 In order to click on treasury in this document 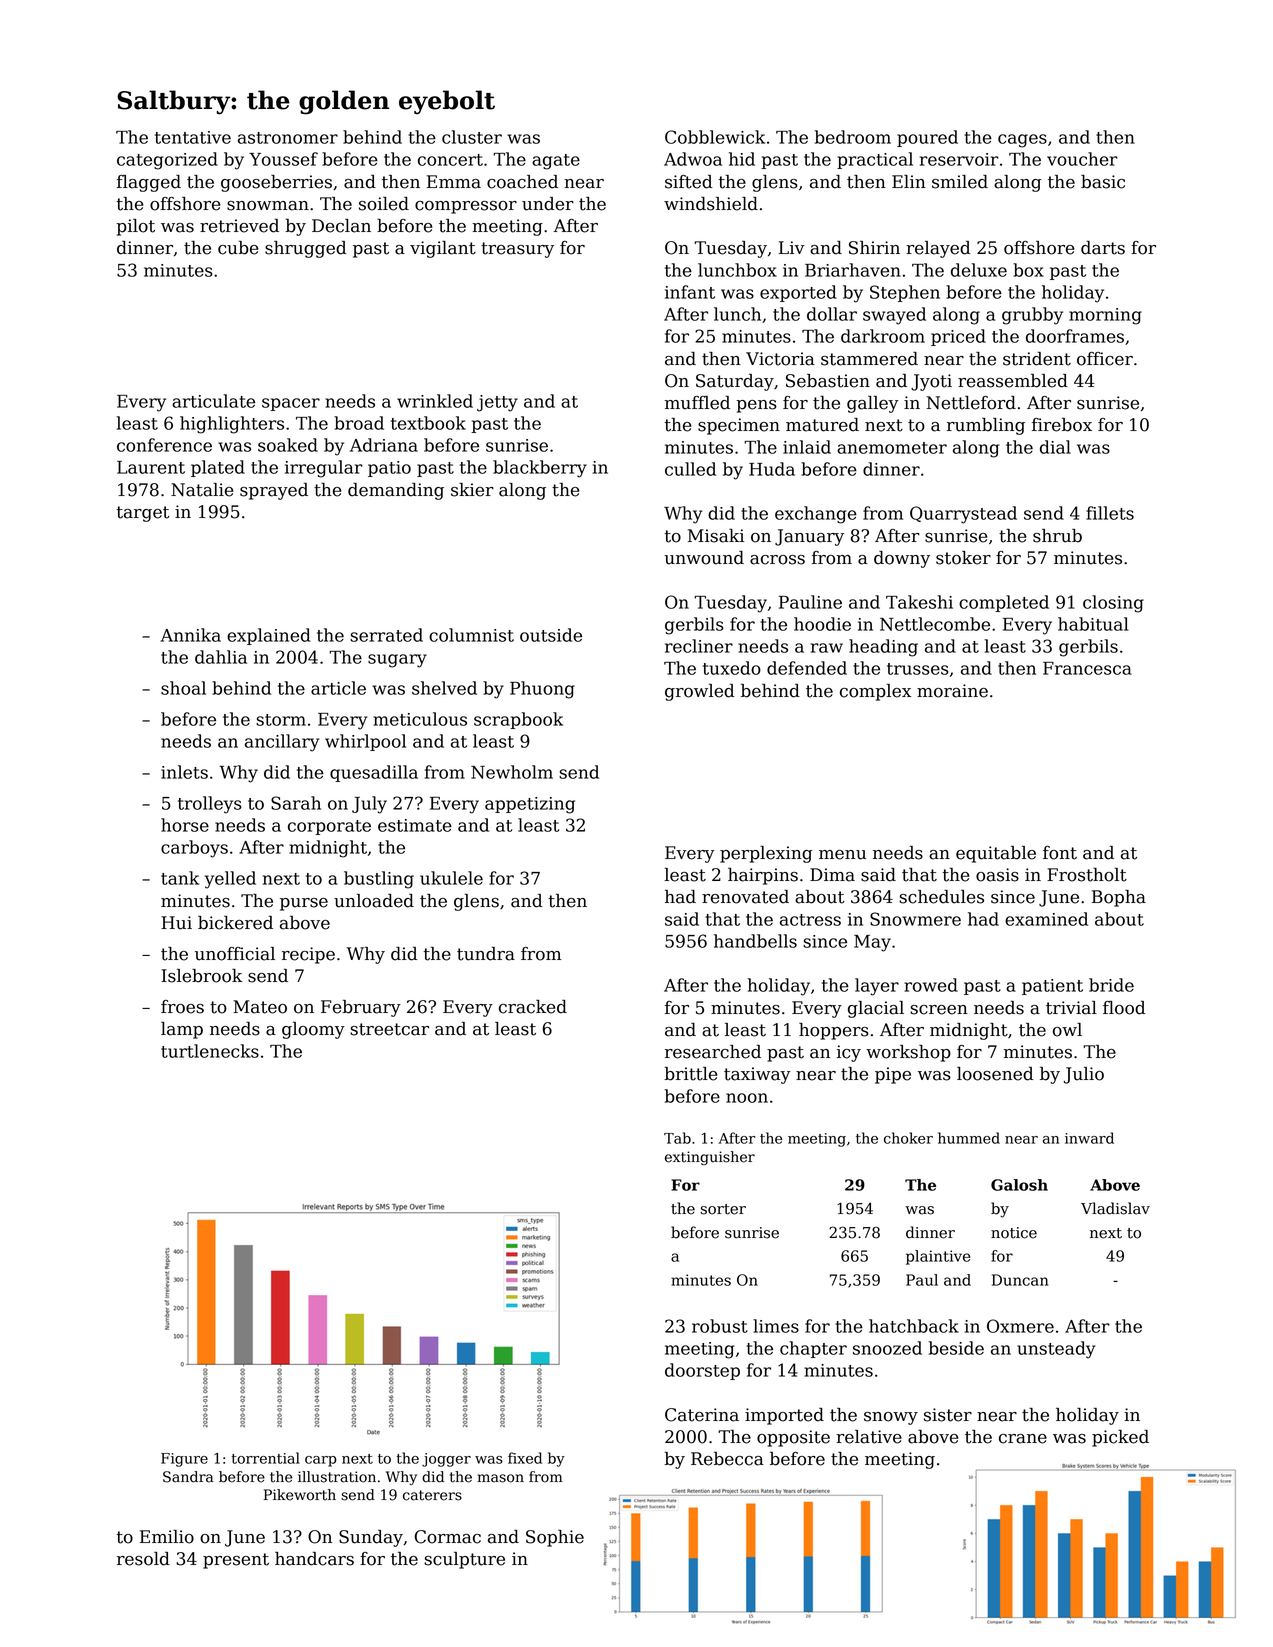, I will do `click(517, 250)`.
